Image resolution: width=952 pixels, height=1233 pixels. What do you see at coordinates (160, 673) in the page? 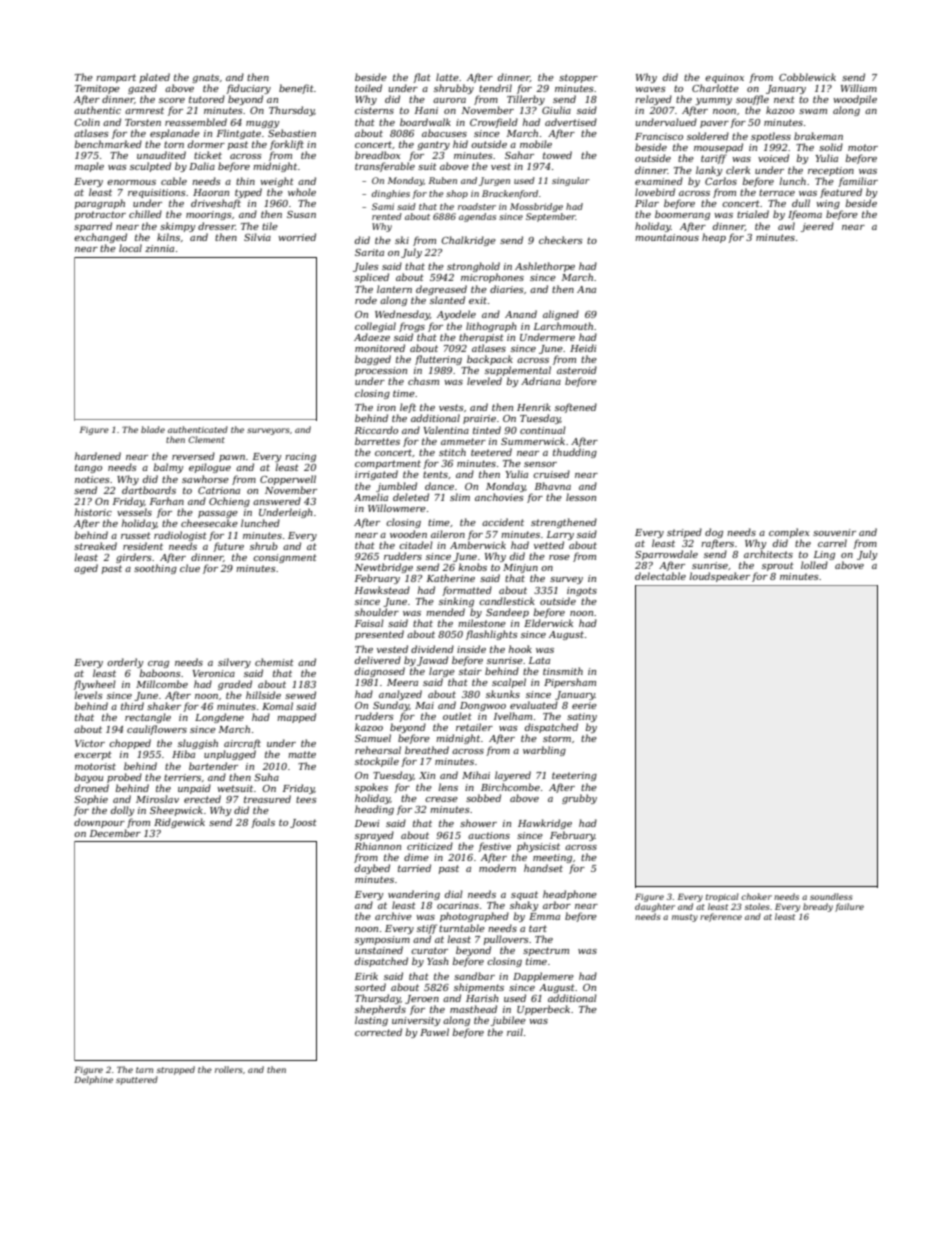
I see `baboons` at bounding box center [160, 673].
